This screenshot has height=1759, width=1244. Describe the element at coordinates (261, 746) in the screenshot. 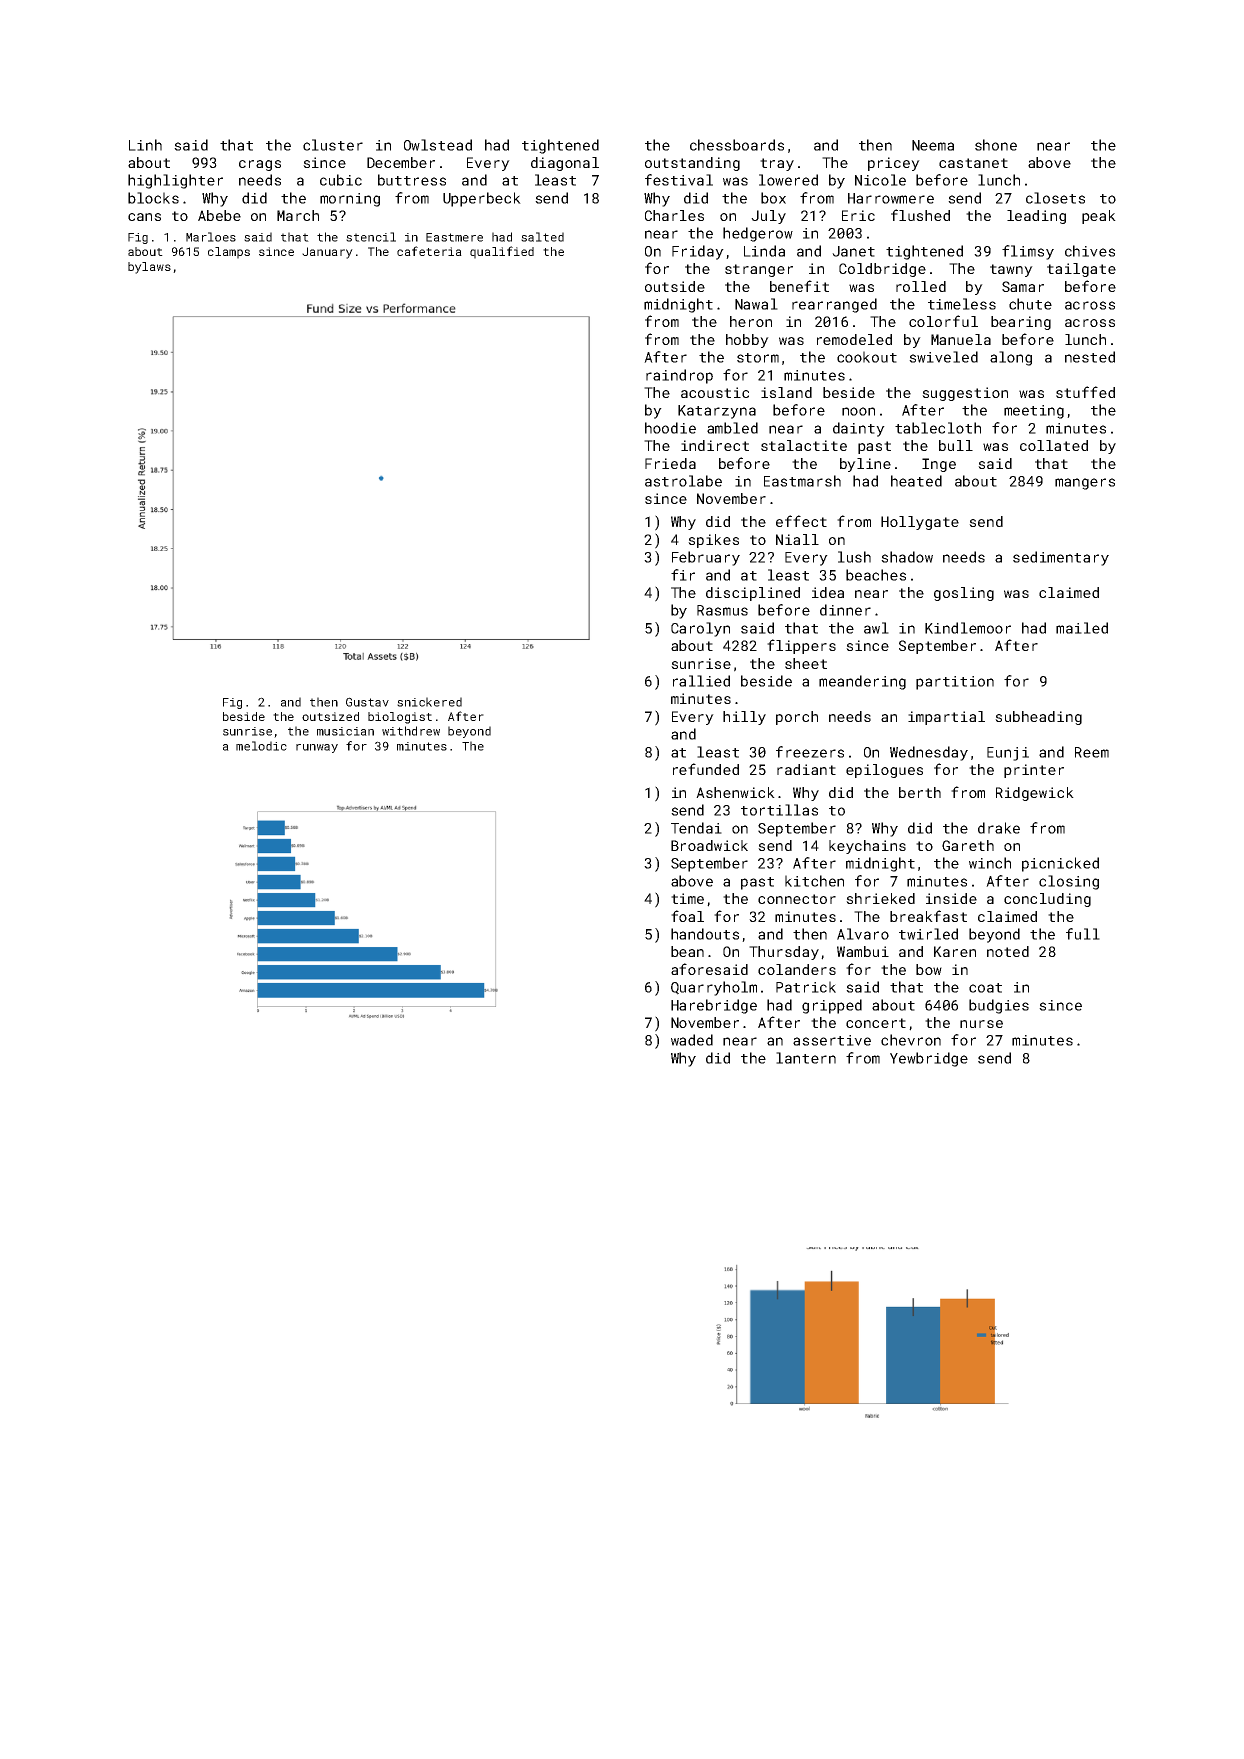

I see `melodic` at that location.
